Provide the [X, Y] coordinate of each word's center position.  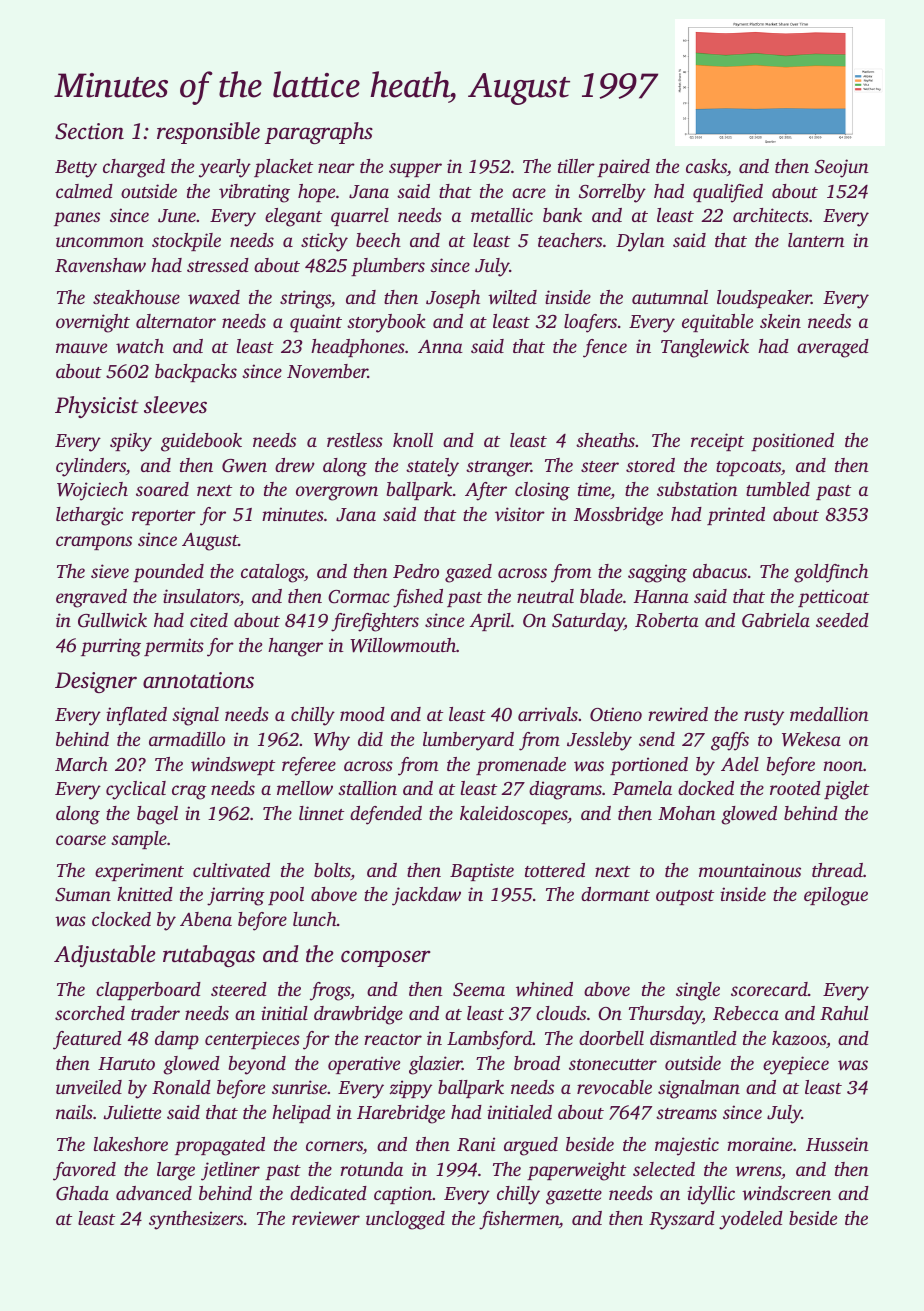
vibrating [254, 193]
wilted [512, 297]
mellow [305, 788]
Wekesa [811, 739]
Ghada [82, 1193]
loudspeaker [764, 299]
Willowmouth [403, 645]
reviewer [326, 1218]
